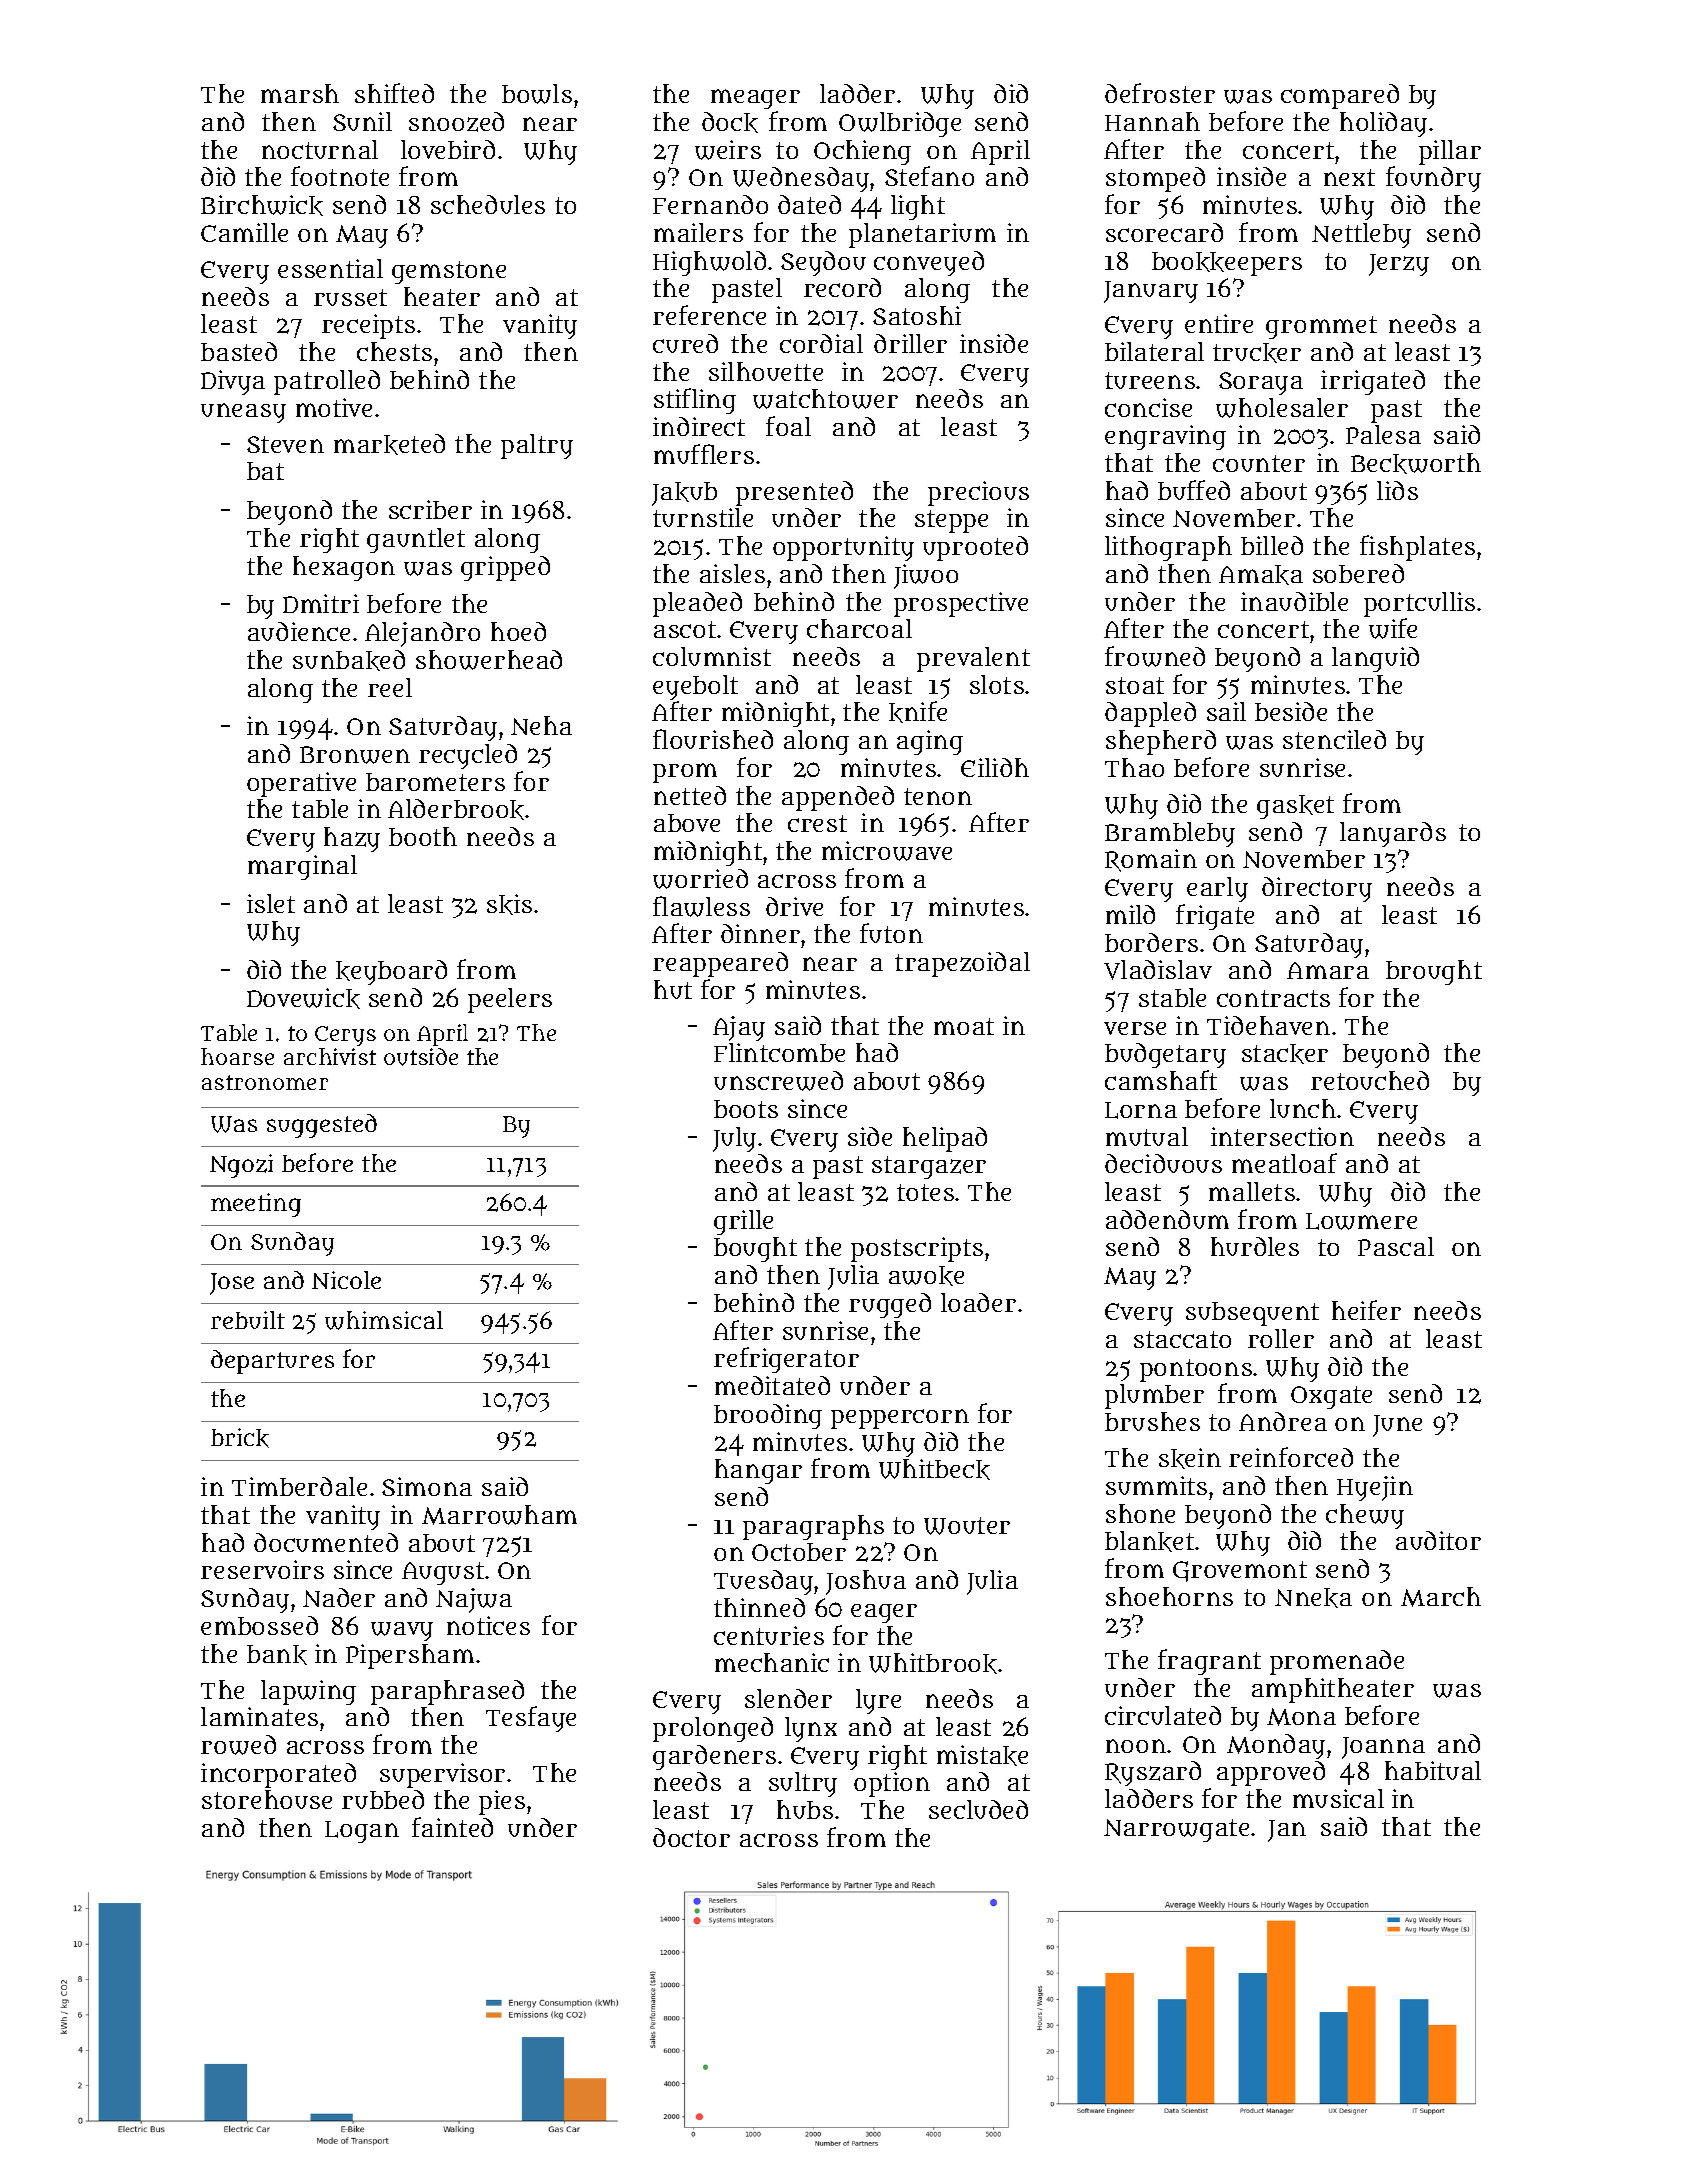  What do you see at coordinates (1340, 96) in the document?
I see `compared` at bounding box center [1340, 96].
